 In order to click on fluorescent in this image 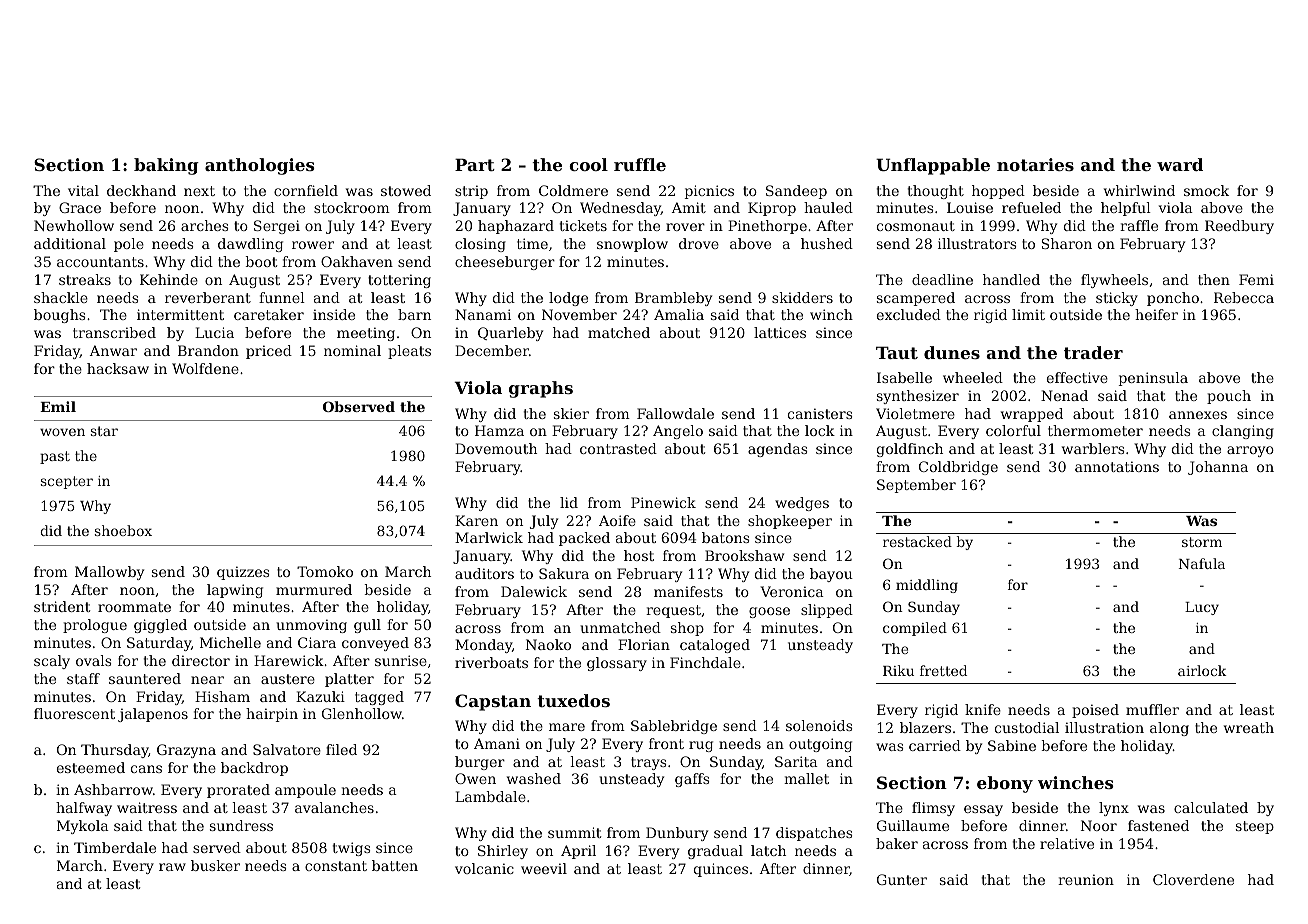, I will do `click(74, 713)`.
